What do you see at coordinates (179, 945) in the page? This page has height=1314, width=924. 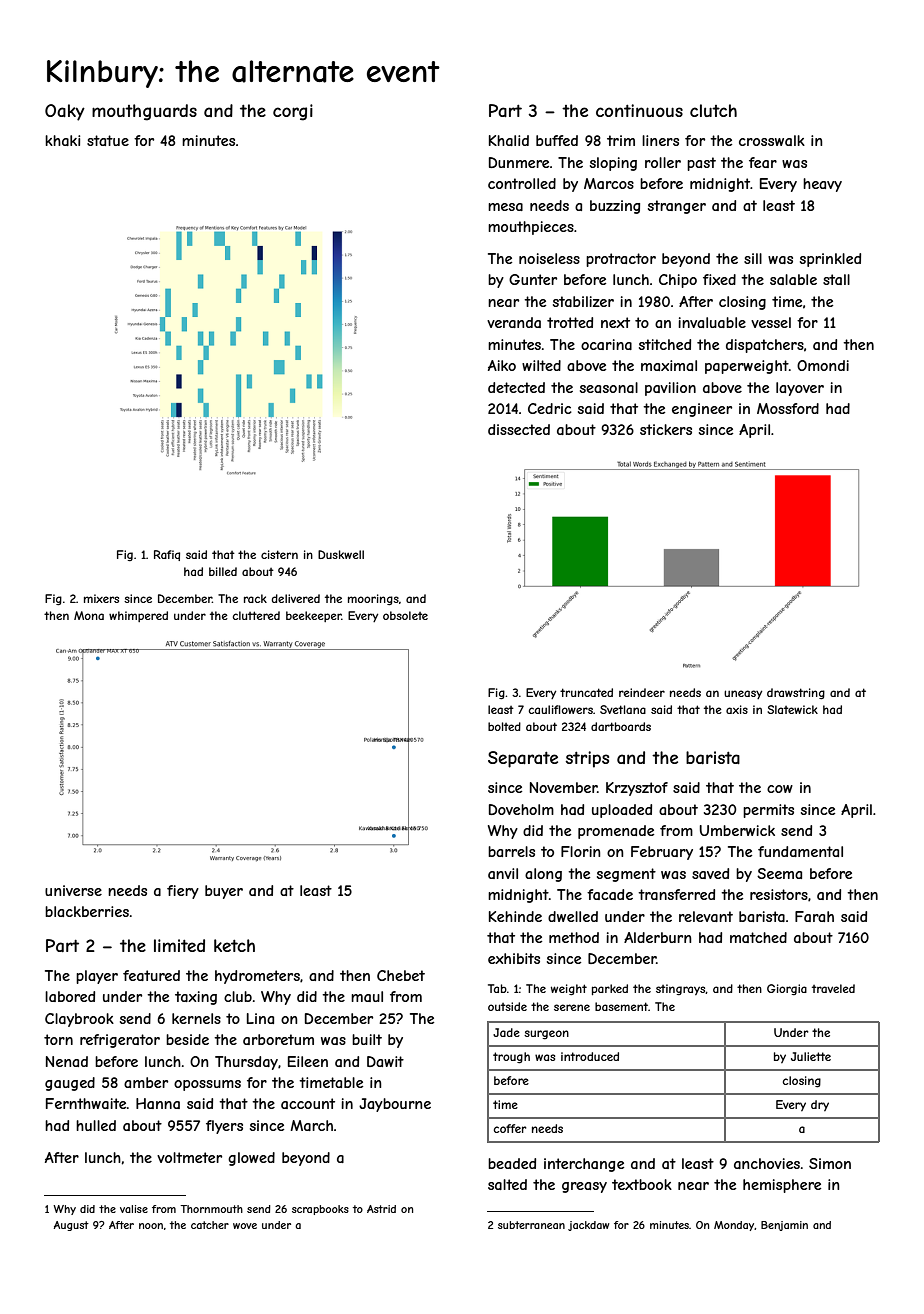 I see `limited` at bounding box center [179, 945].
